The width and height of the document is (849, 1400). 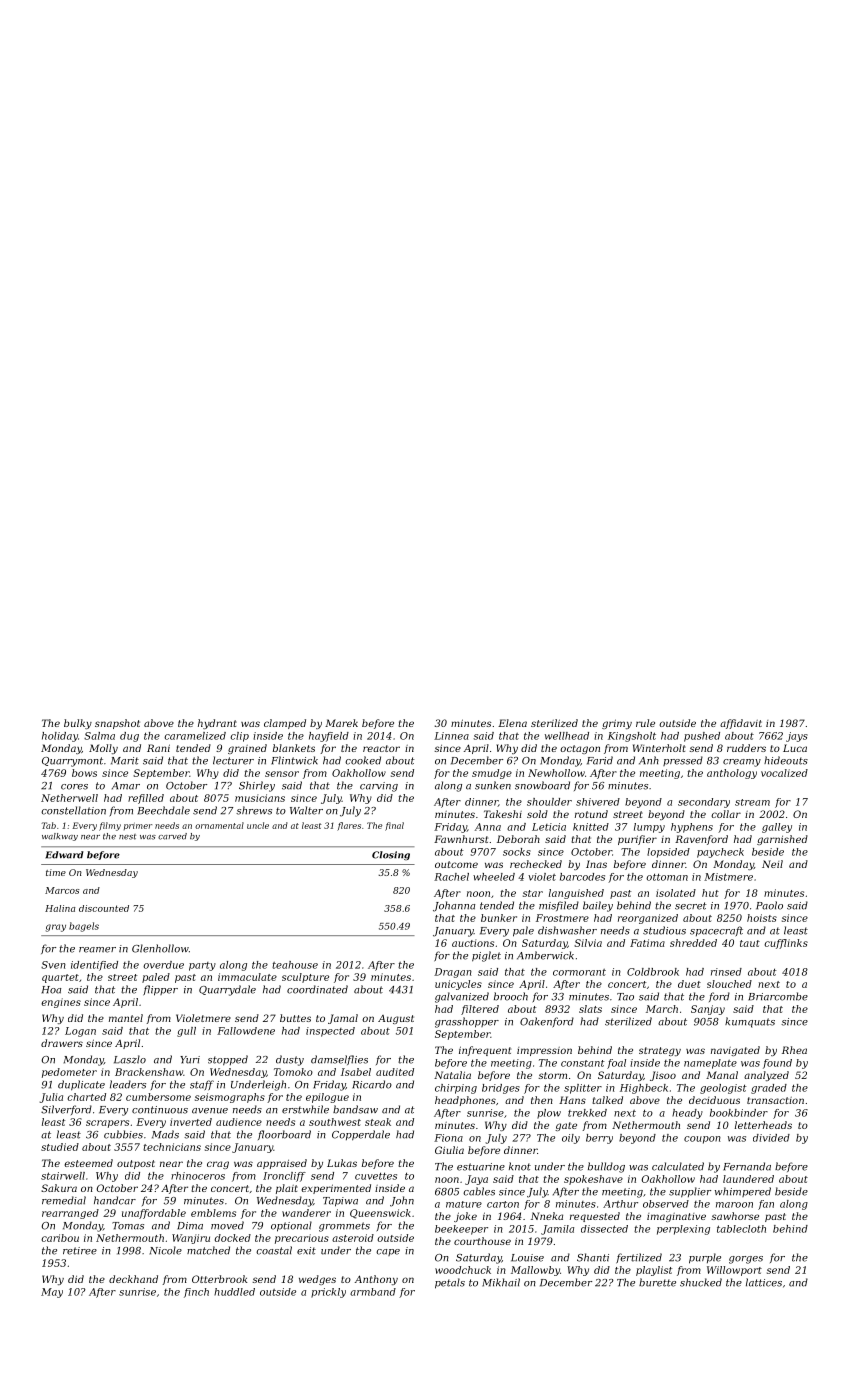 What do you see at coordinates (94, 966) in the document?
I see `identified` at bounding box center [94, 966].
